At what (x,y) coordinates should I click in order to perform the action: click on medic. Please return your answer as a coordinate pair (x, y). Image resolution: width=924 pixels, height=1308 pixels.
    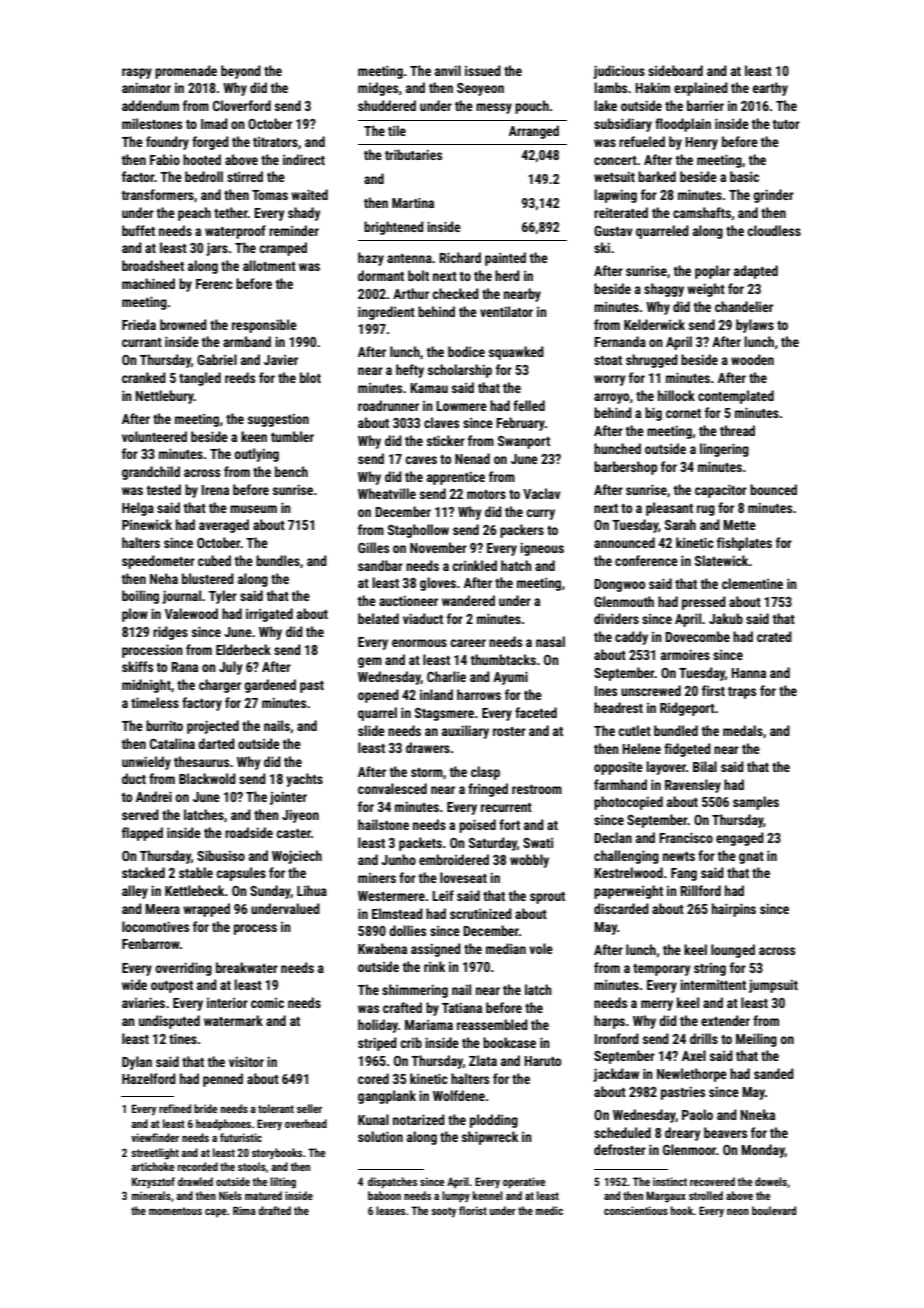
    Looking at the image, I should click on (549, 1210).
